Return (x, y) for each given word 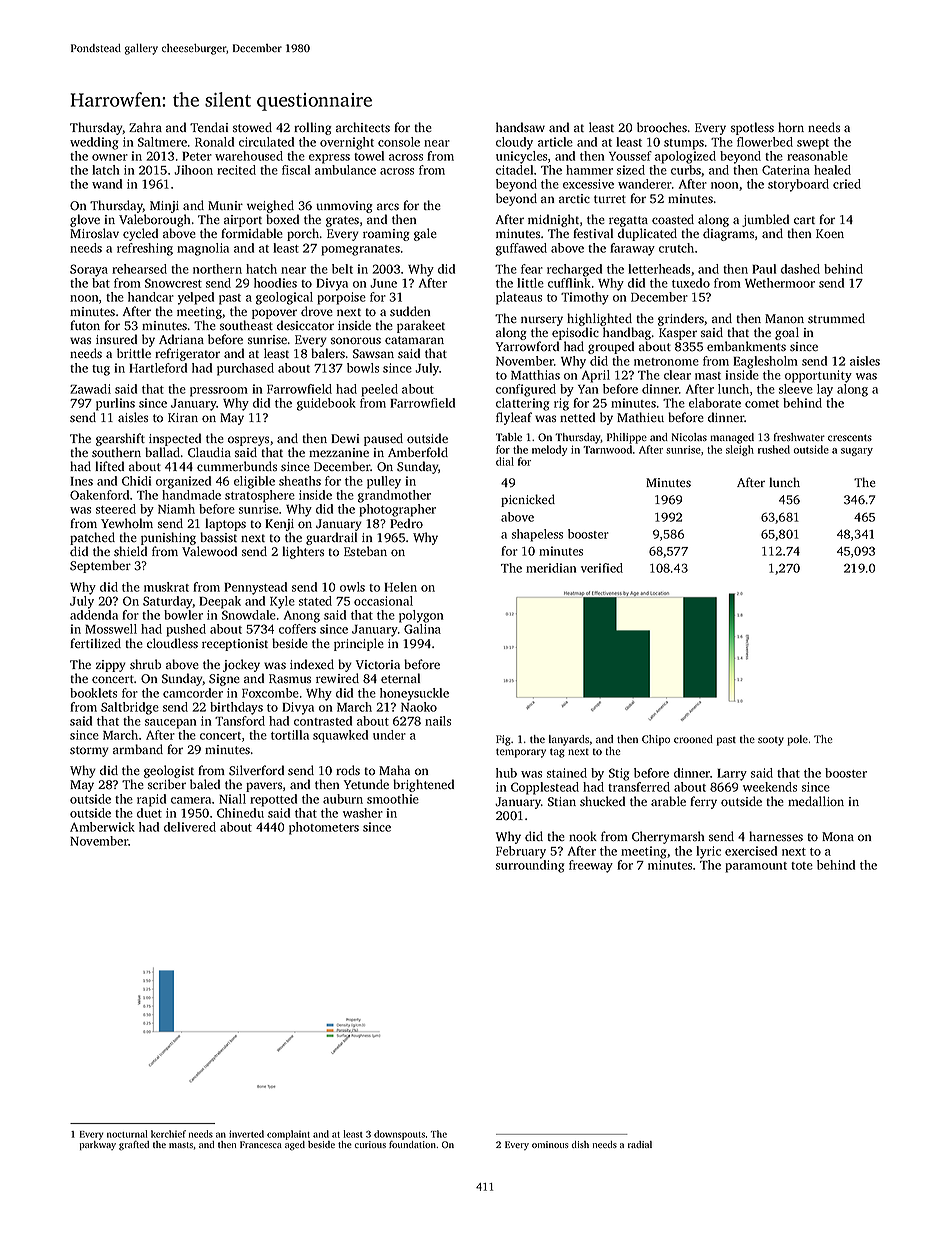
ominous (550, 1144)
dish (580, 1144)
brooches (662, 127)
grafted (134, 1146)
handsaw (520, 127)
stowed (252, 127)
